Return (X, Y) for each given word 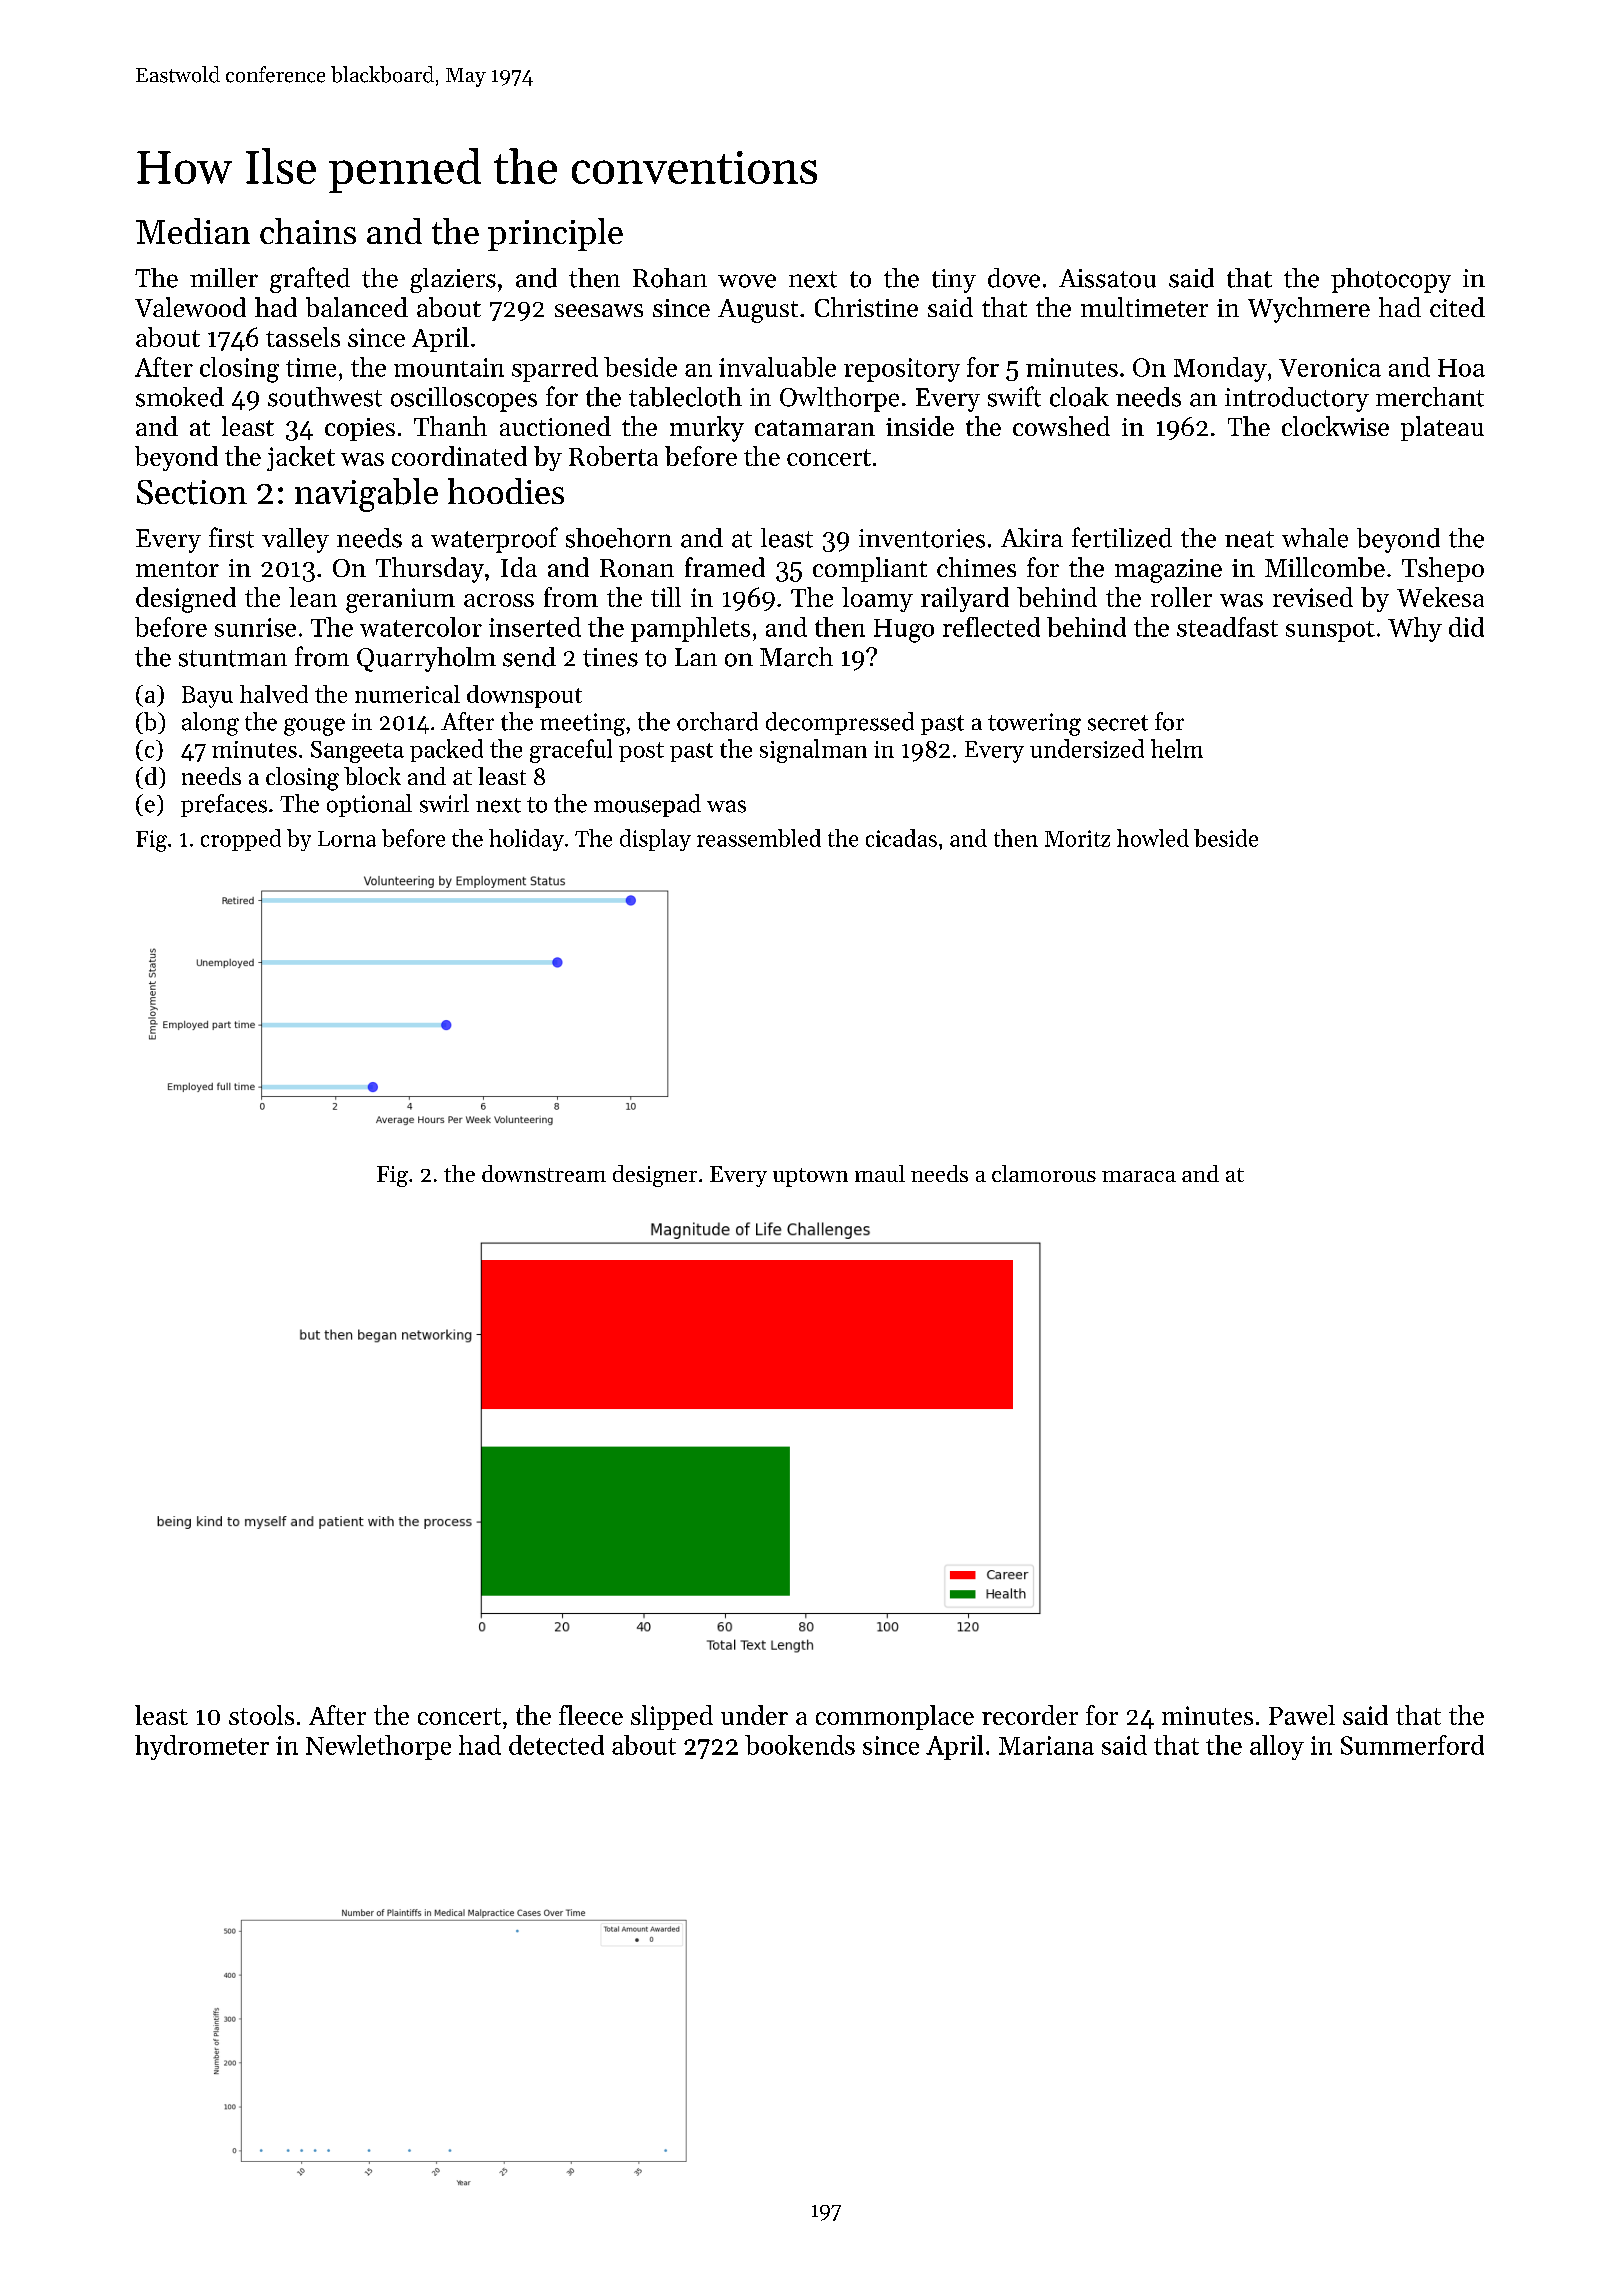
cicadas (901, 838)
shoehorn (619, 538)
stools (261, 1715)
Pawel (1302, 1715)
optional (369, 805)
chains (308, 231)
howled (1153, 838)
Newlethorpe (378, 1747)
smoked (180, 397)
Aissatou (1107, 278)
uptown (810, 1177)
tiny (954, 281)
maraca (1139, 1176)
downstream (544, 1173)
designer (655, 1176)
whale (1315, 538)
